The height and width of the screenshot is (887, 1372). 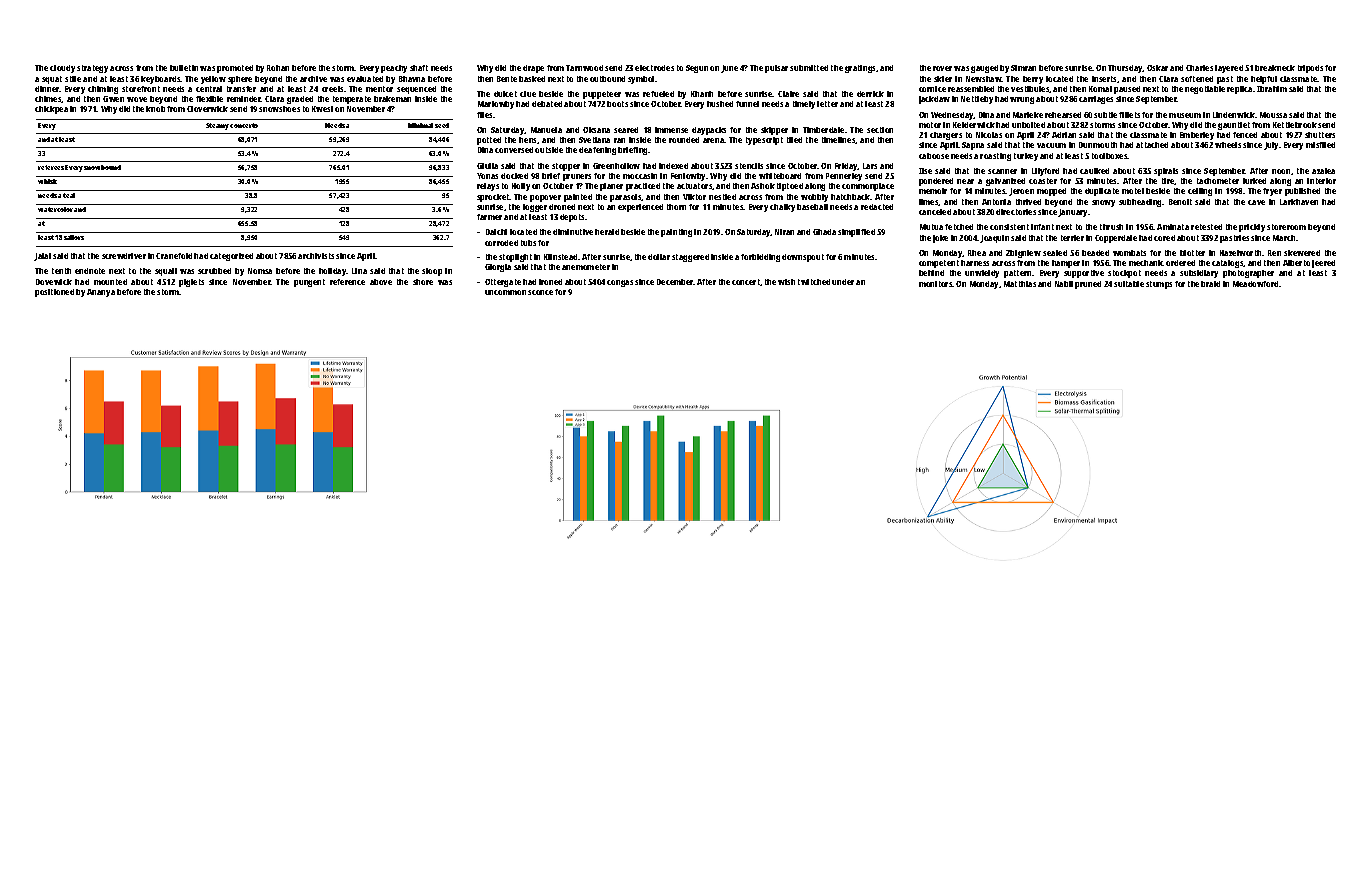 I want to click on pungent, so click(x=309, y=283).
